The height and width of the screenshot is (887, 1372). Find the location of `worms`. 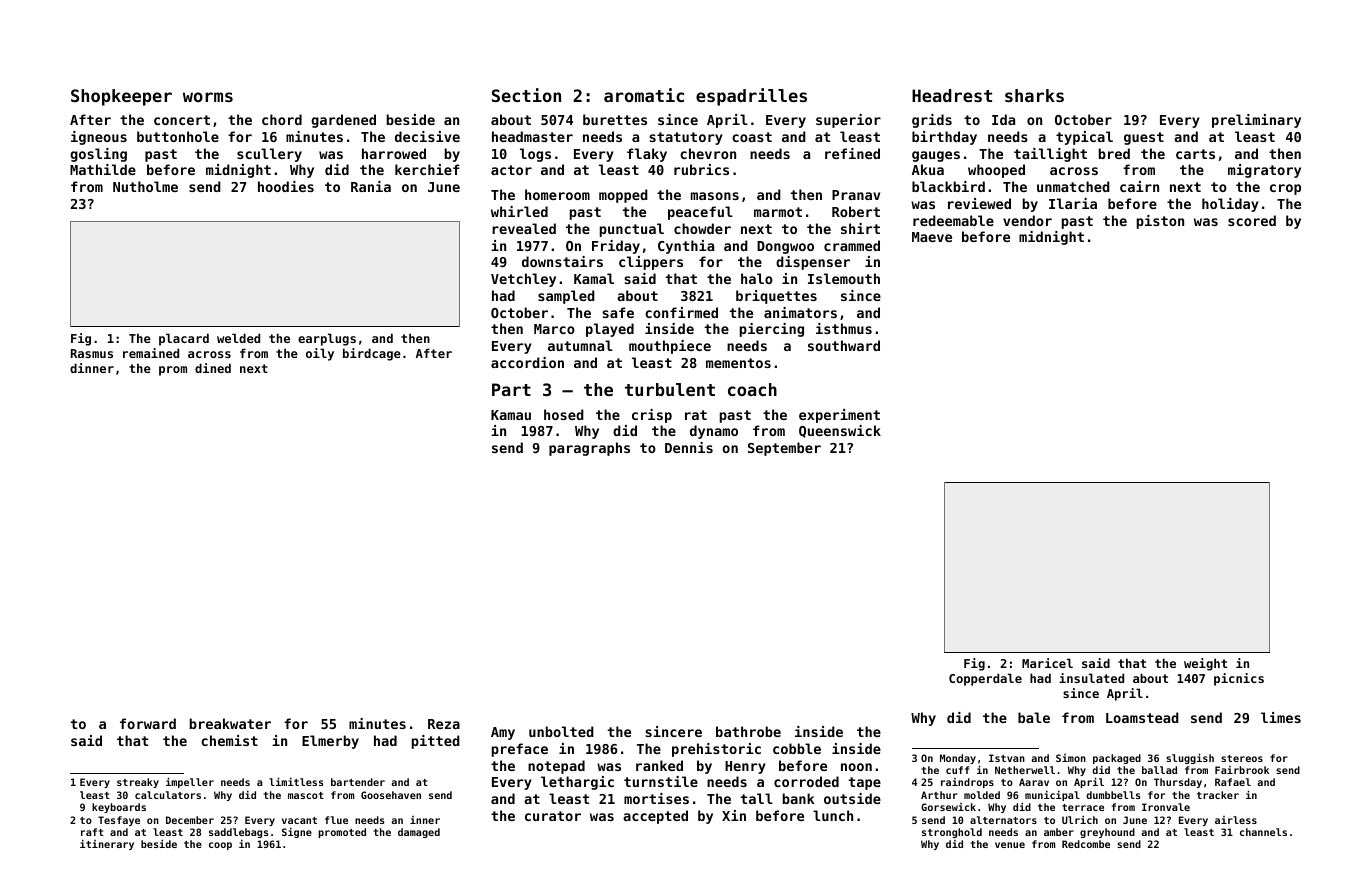

worms is located at coordinates (208, 97).
